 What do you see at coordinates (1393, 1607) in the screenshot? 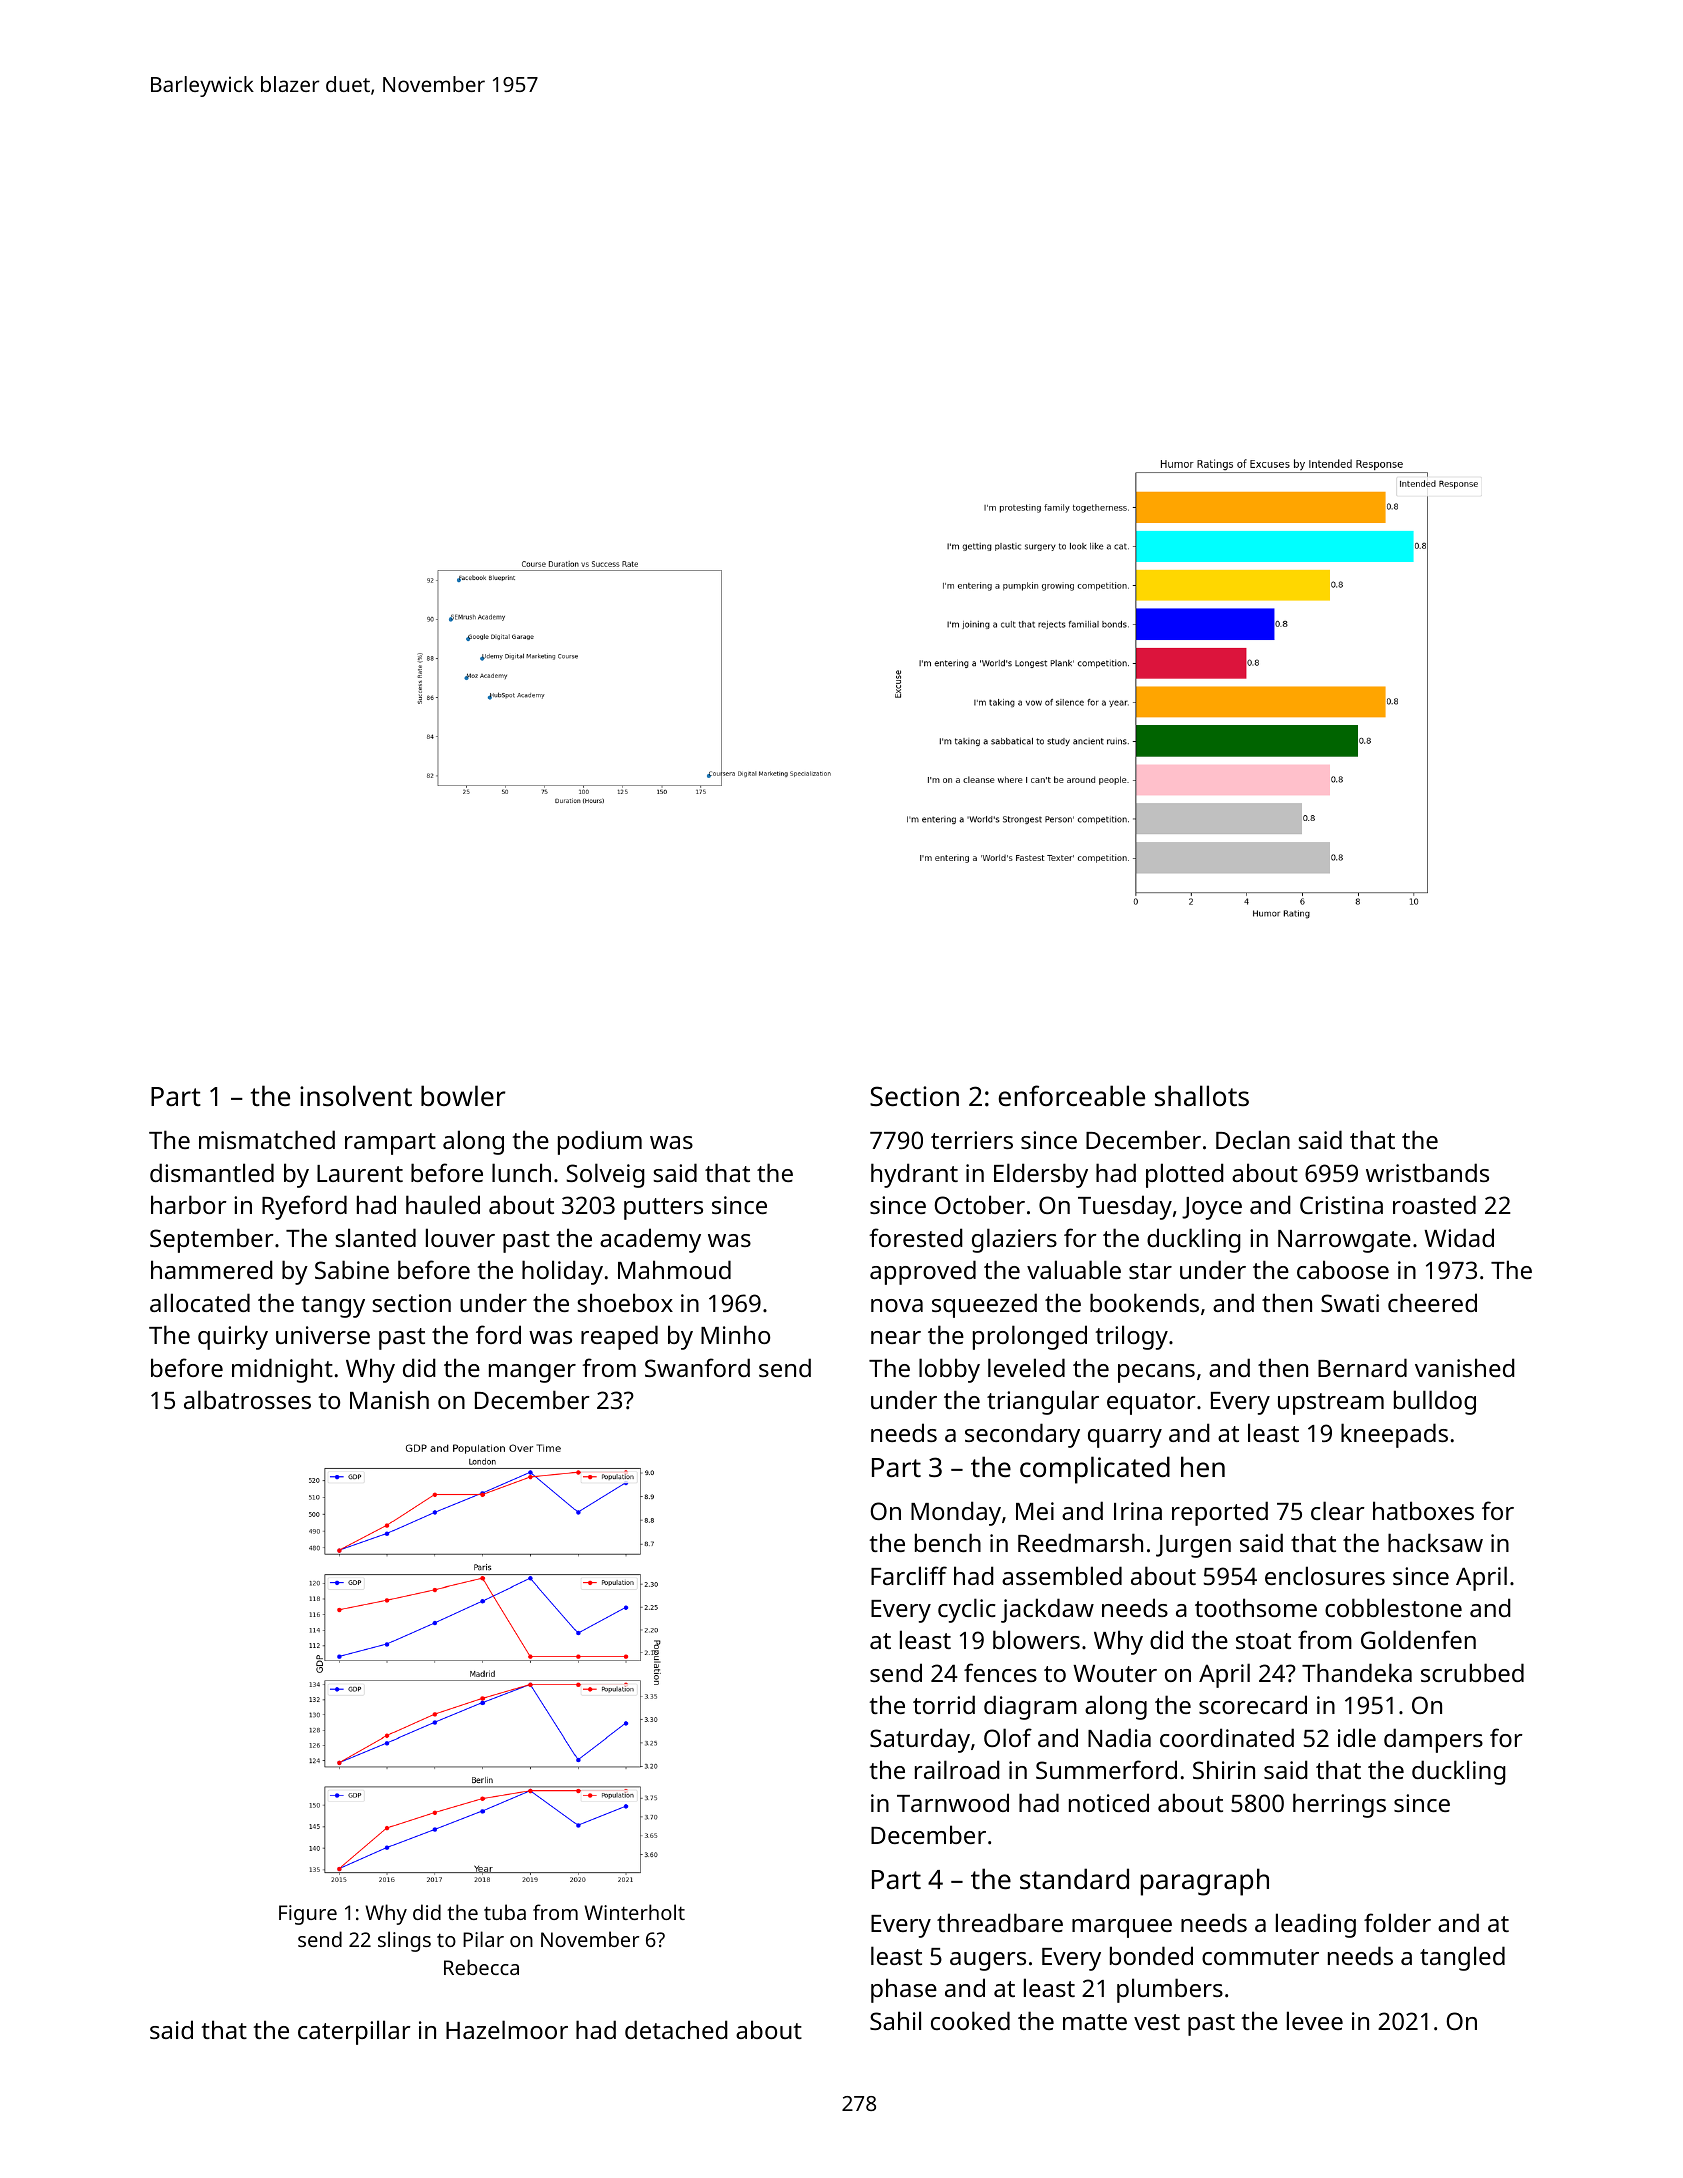
I see `cobblestone` at bounding box center [1393, 1607].
